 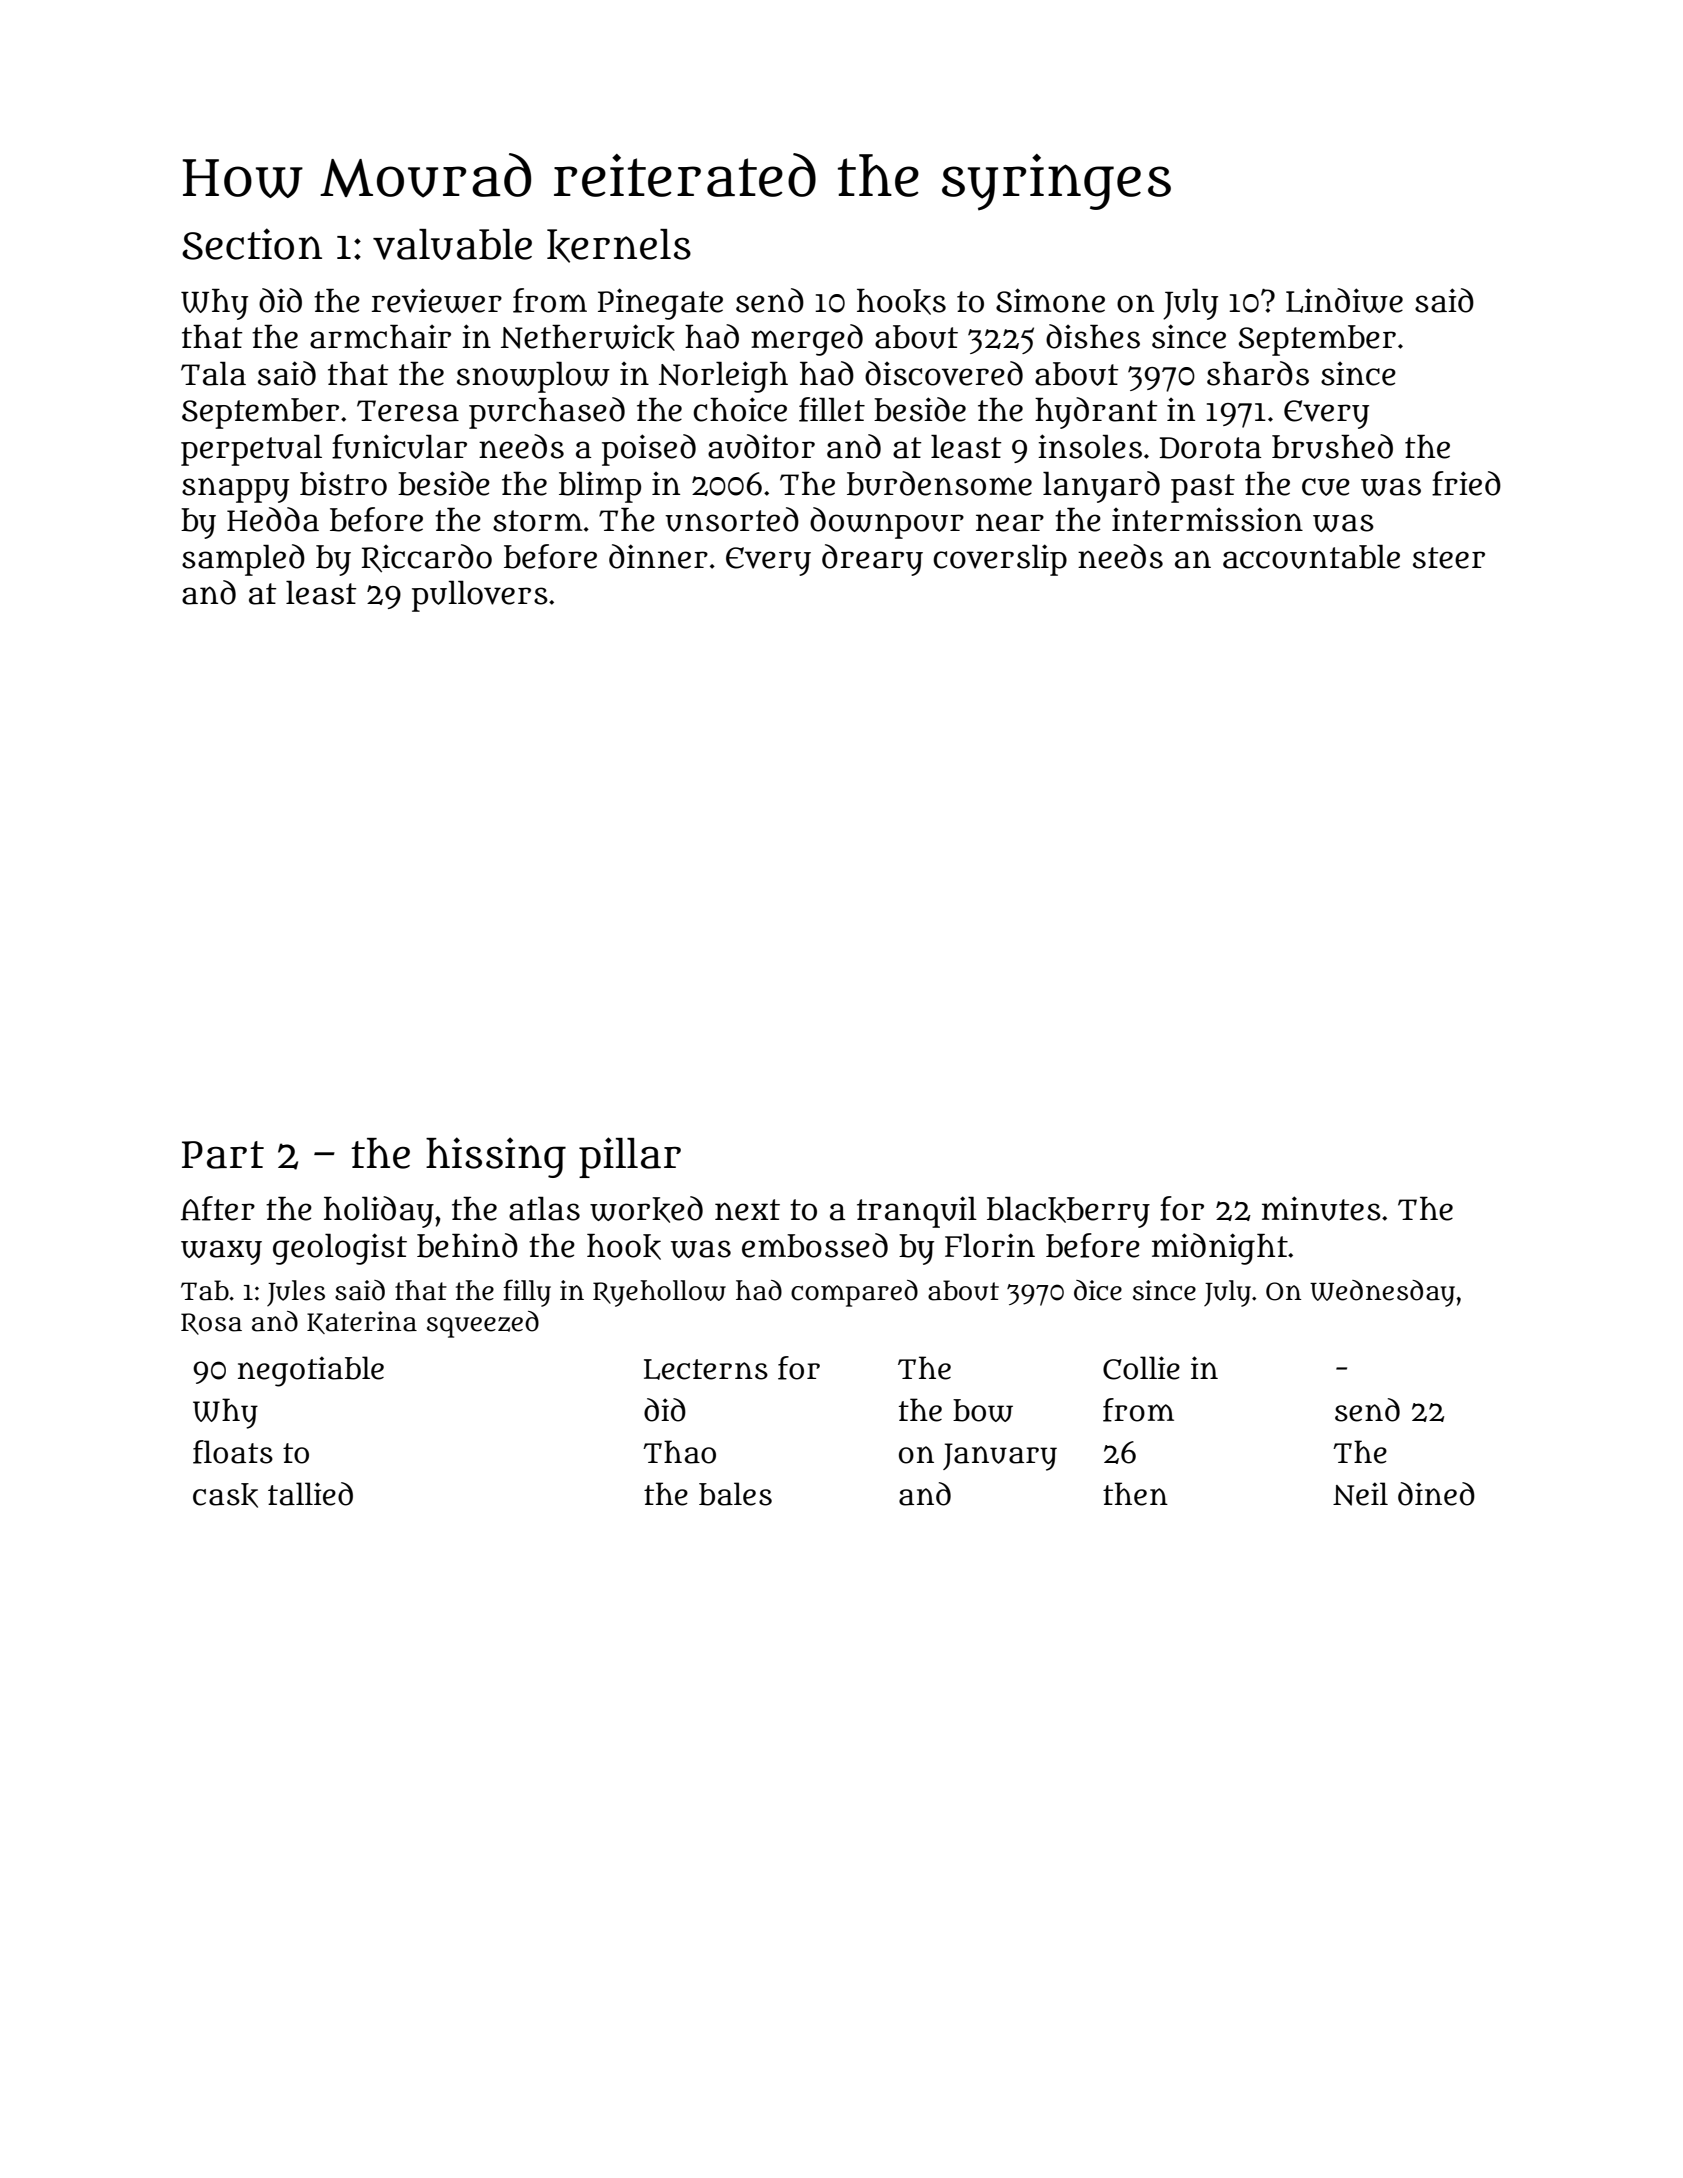 I want to click on Riccardo, so click(x=427, y=558).
